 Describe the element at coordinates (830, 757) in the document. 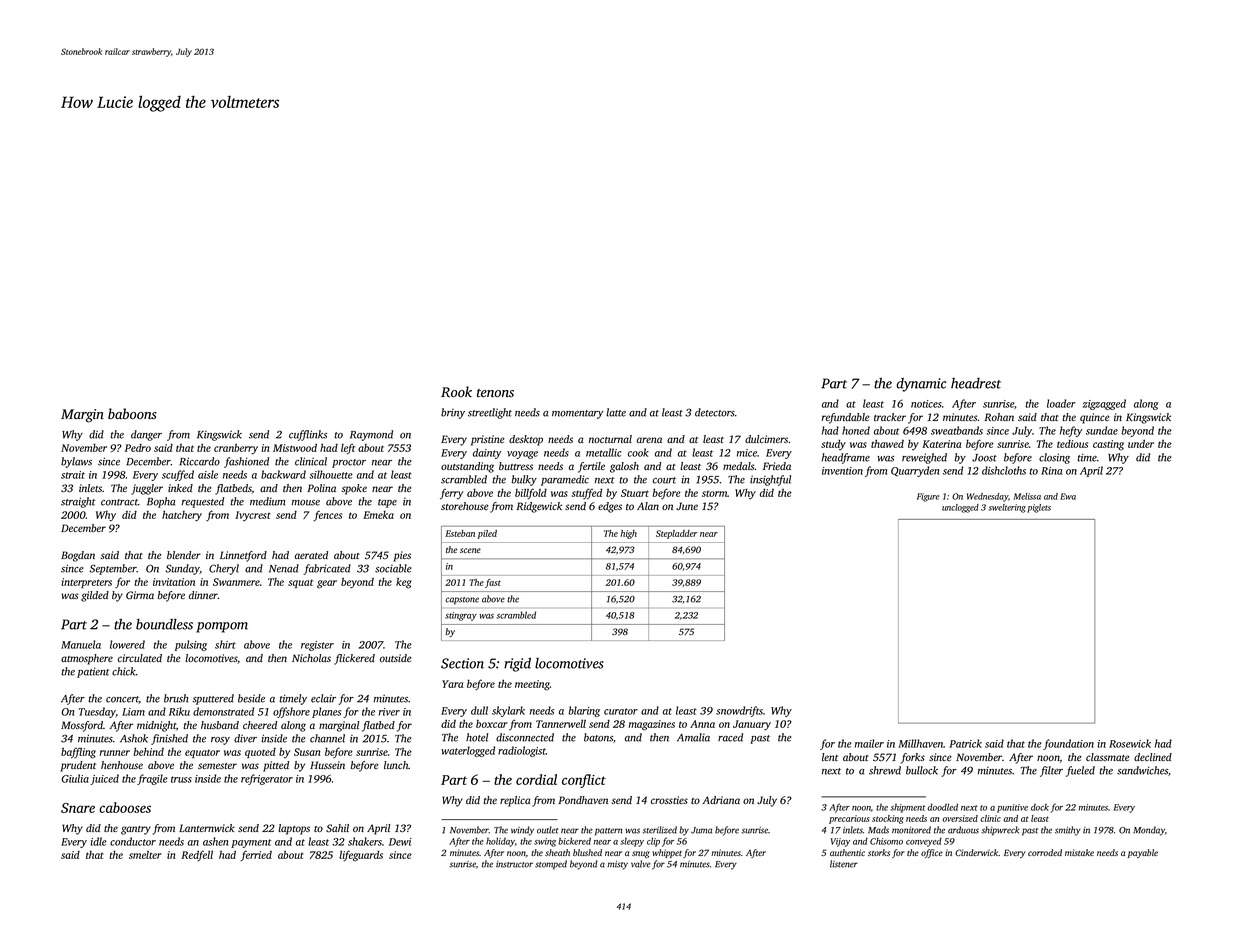

I see `lent` at that location.
